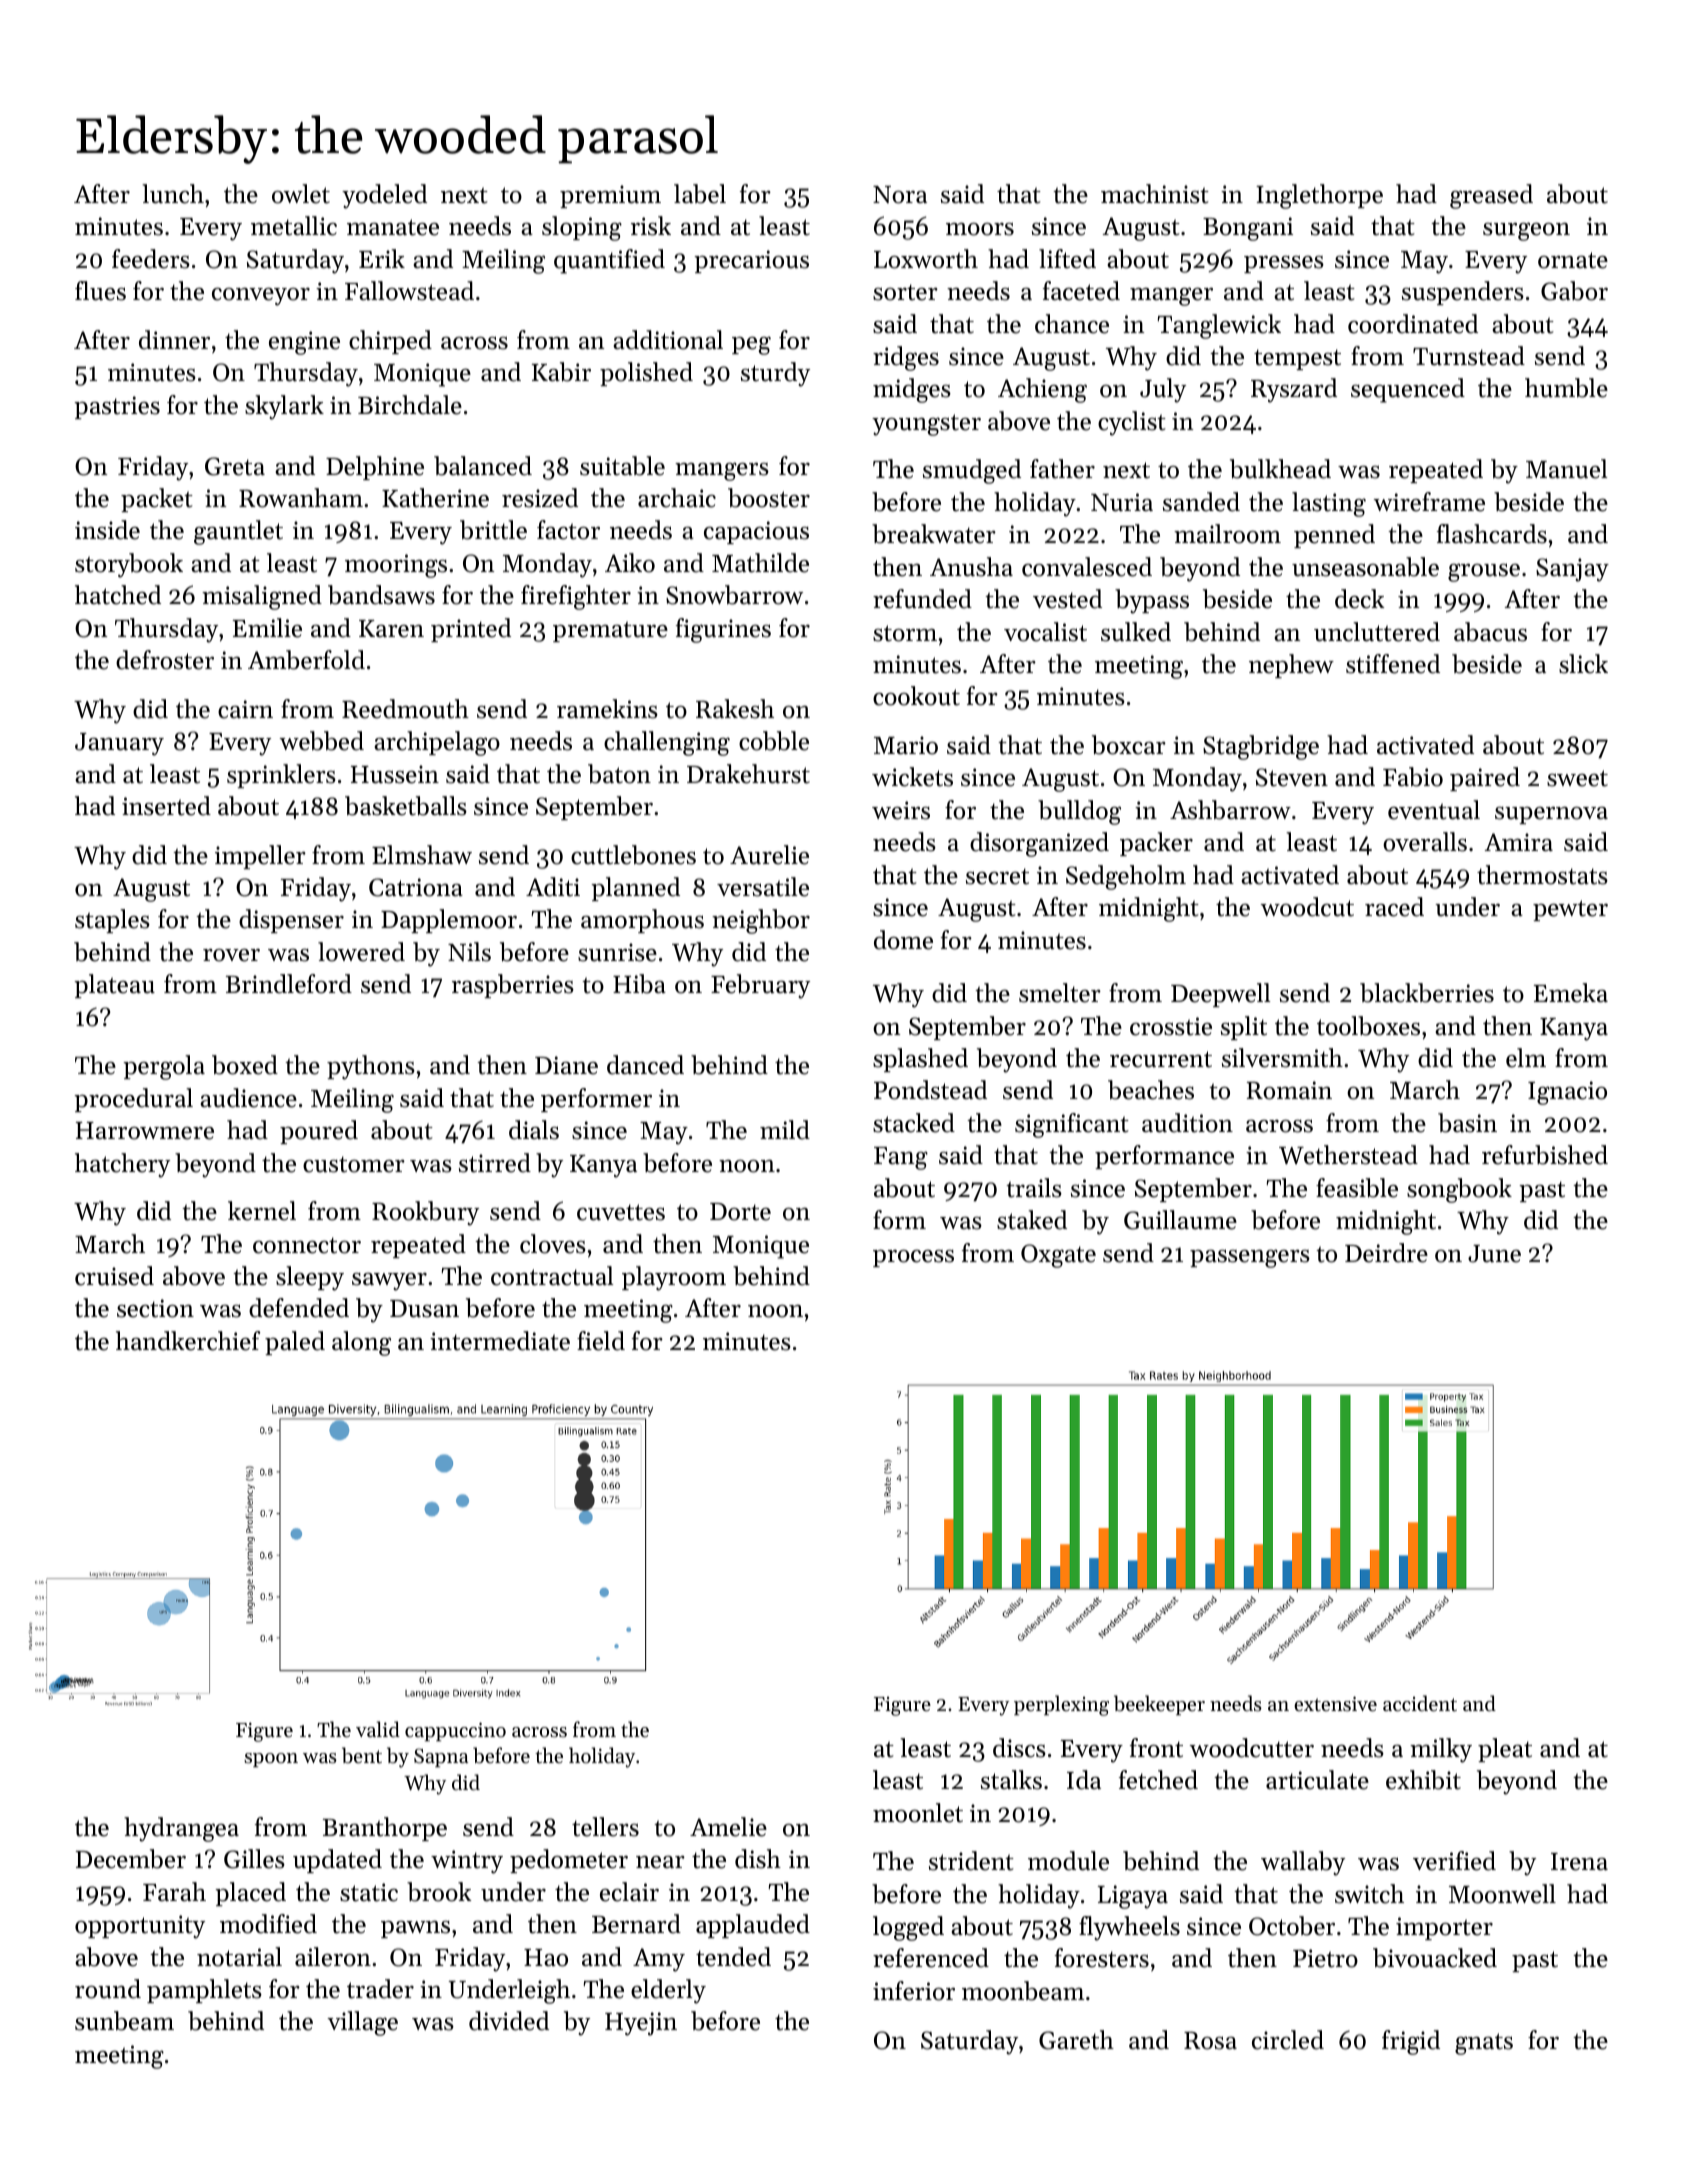  I want to click on bulkhead, so click(1280, 469).
